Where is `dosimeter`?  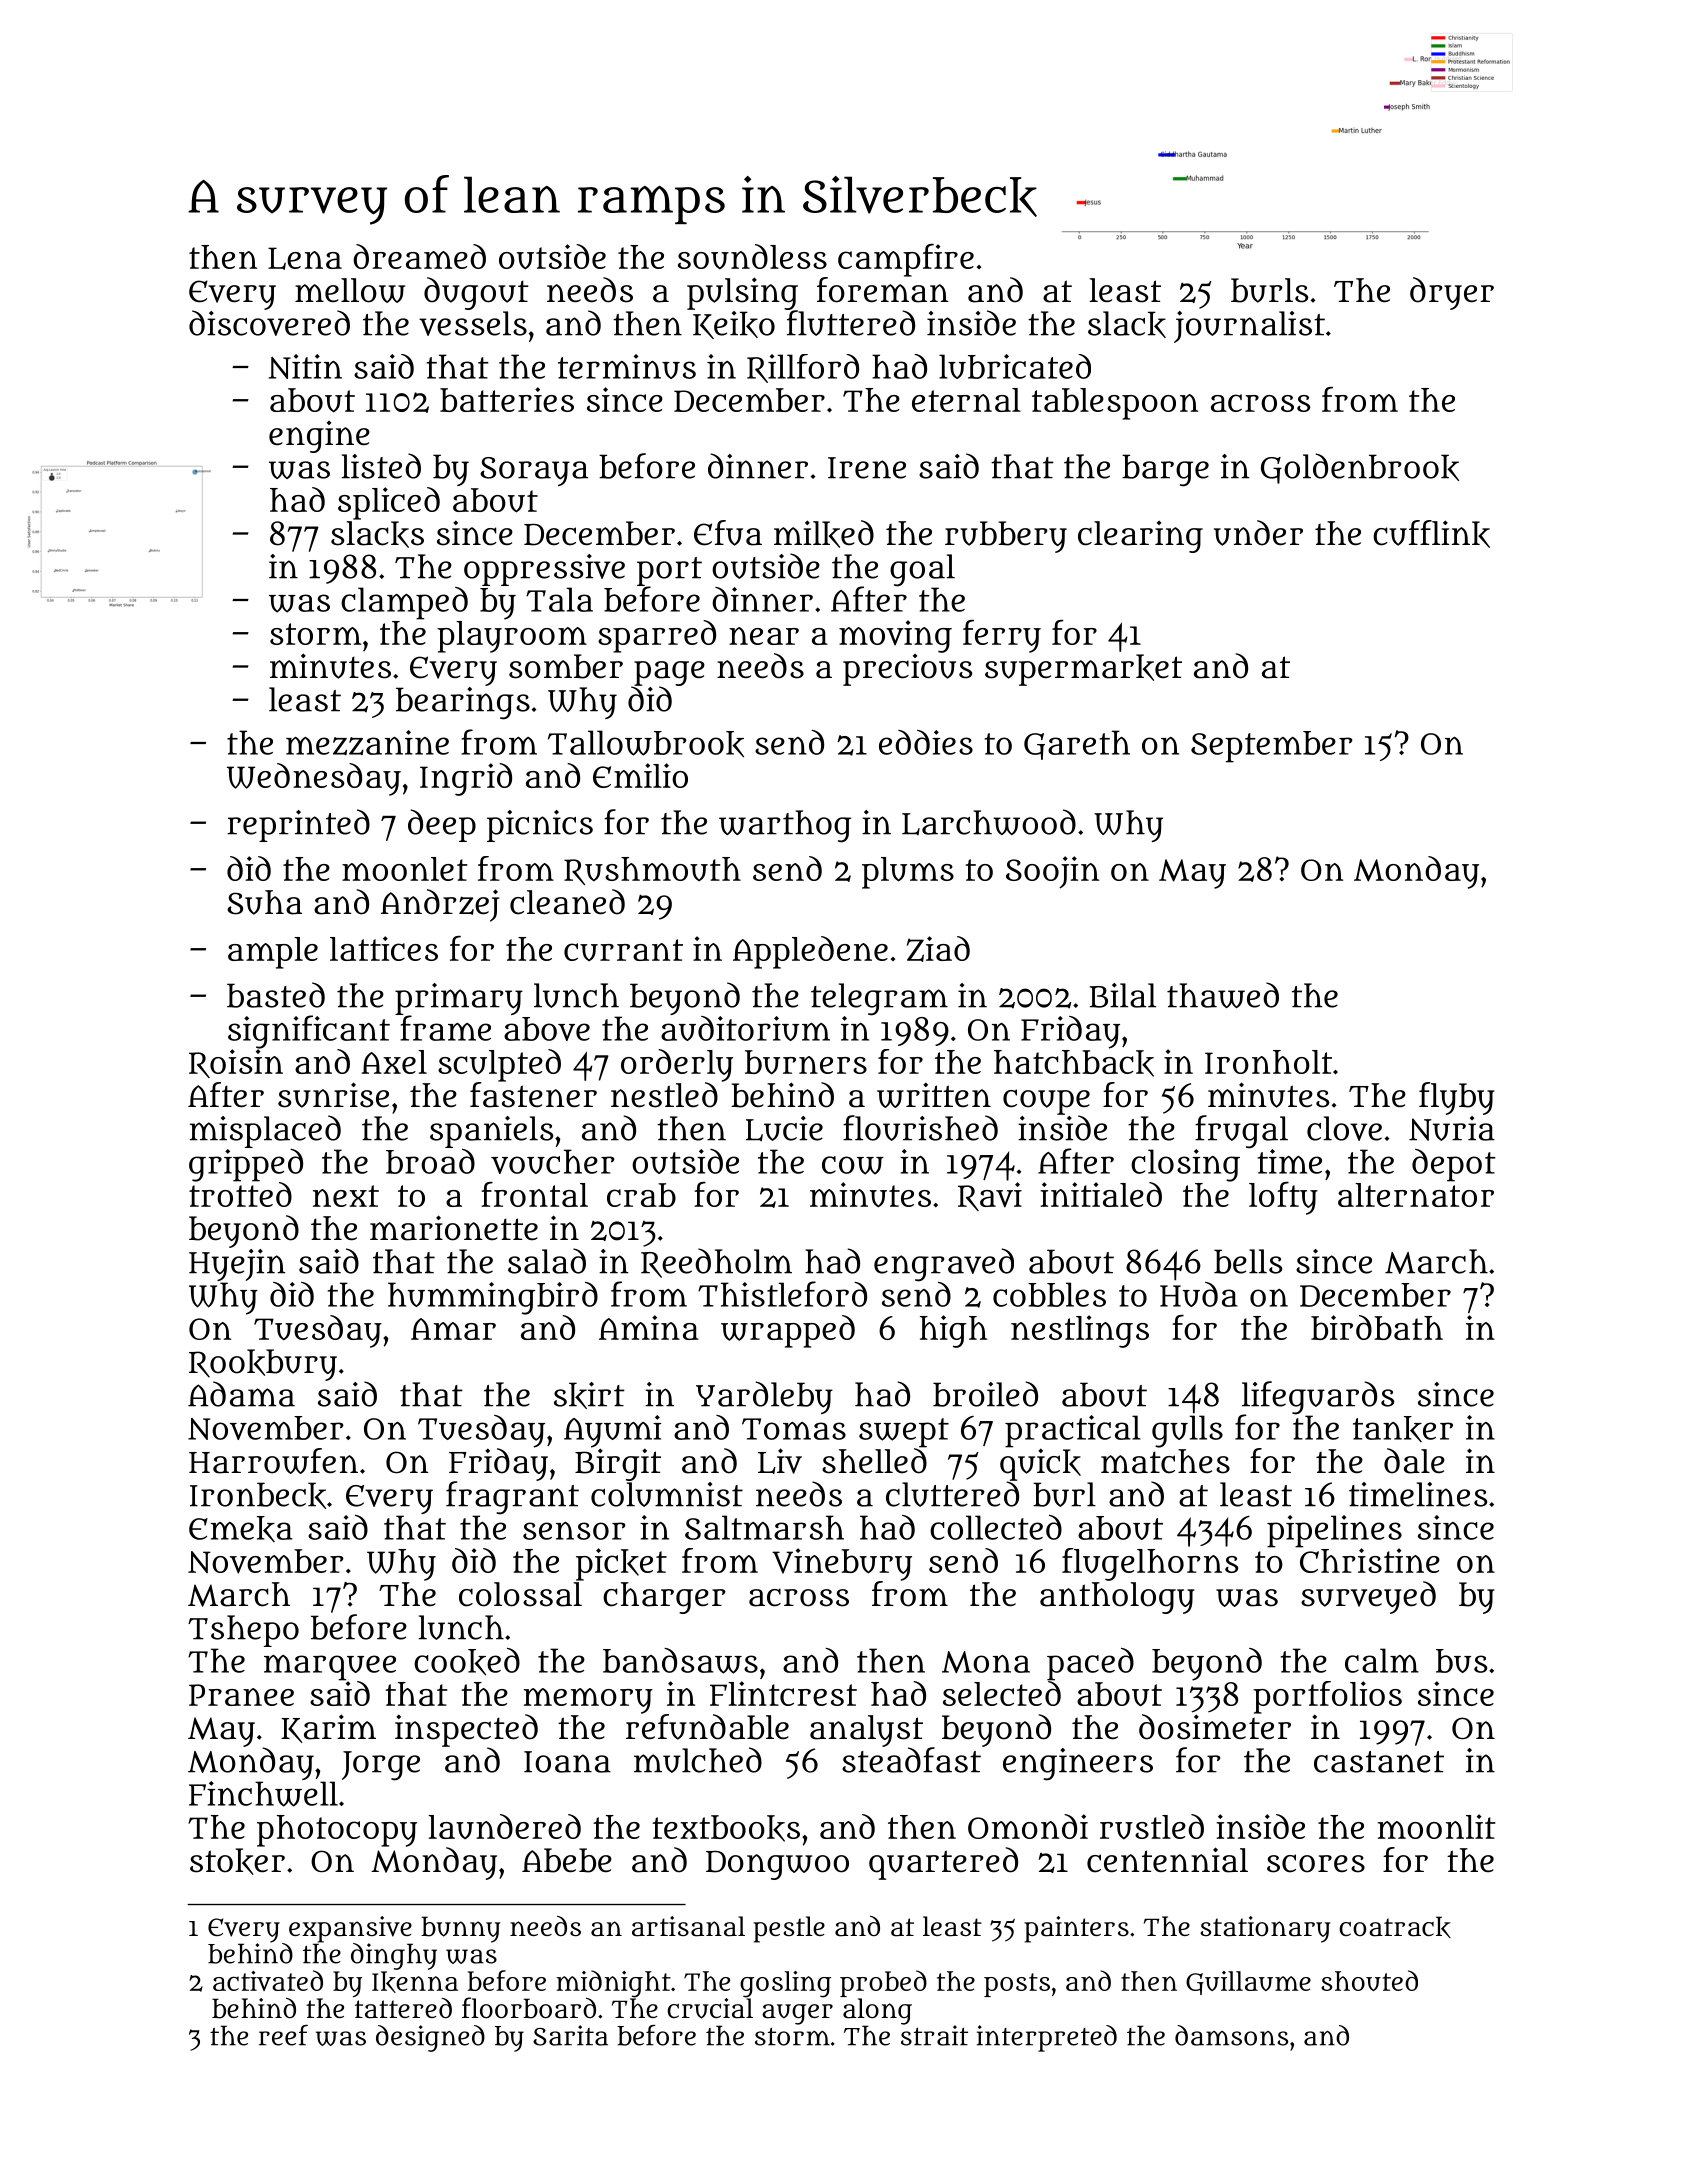
dosimeter is located at coordinates (1215, 1727).
